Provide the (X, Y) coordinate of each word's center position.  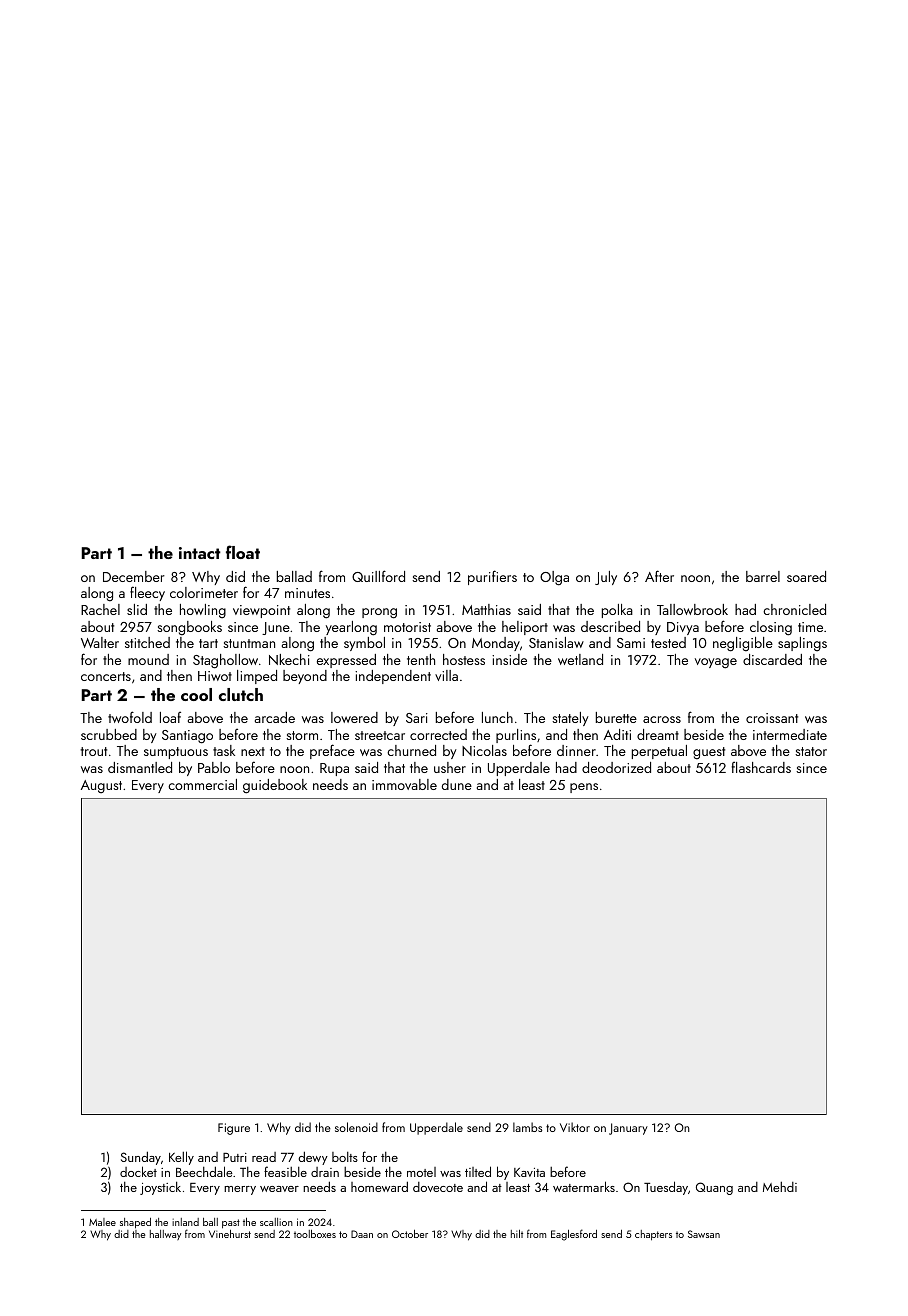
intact (200, 553)
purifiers (492, 577)
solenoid (356, 1127)
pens (584, 788)
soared (806, 576)
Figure (234, 1129)
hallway (165, 1235)
